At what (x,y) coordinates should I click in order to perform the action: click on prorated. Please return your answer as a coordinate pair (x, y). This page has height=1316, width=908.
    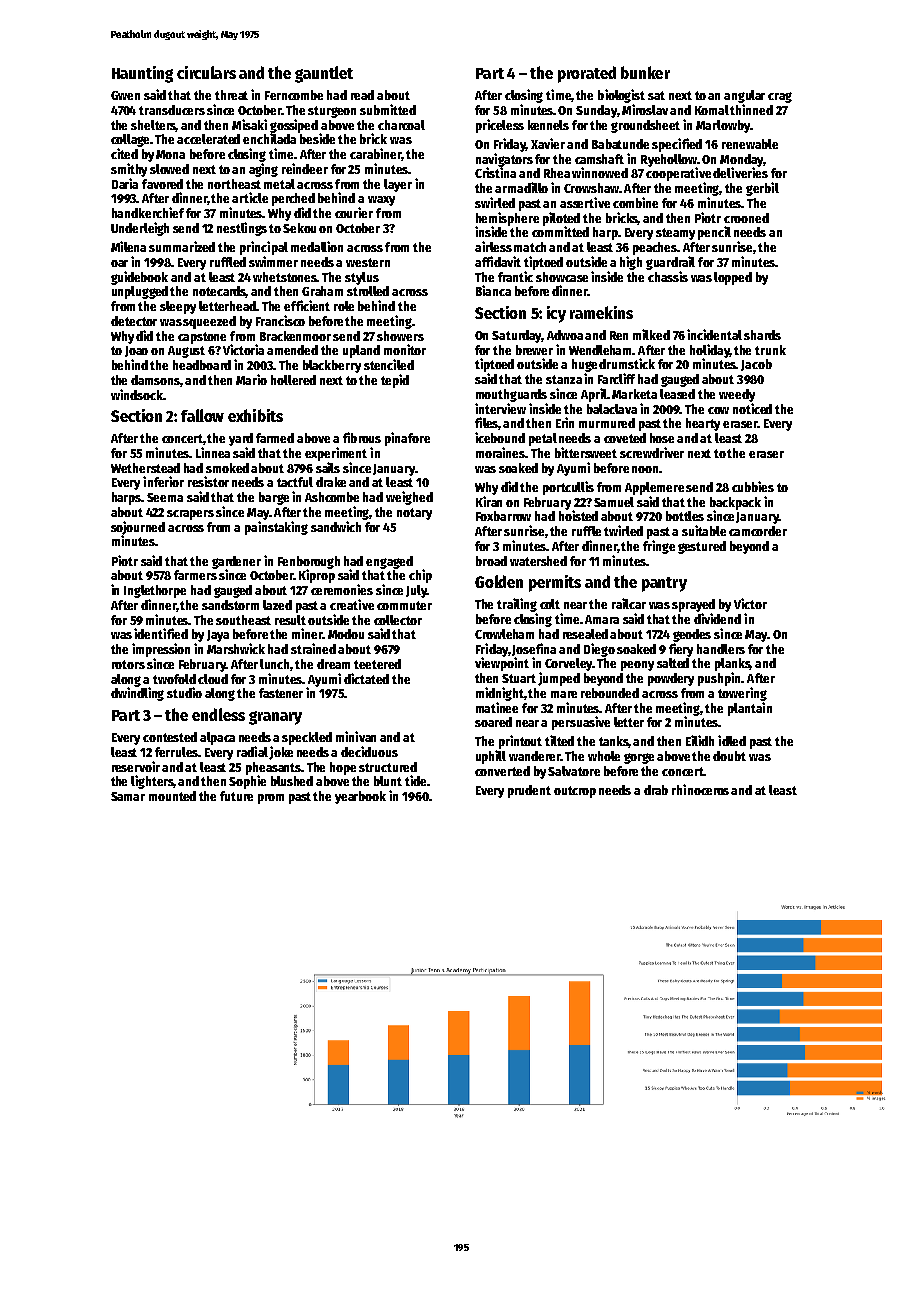
    Looking at the image, I should click on (587, 74).
